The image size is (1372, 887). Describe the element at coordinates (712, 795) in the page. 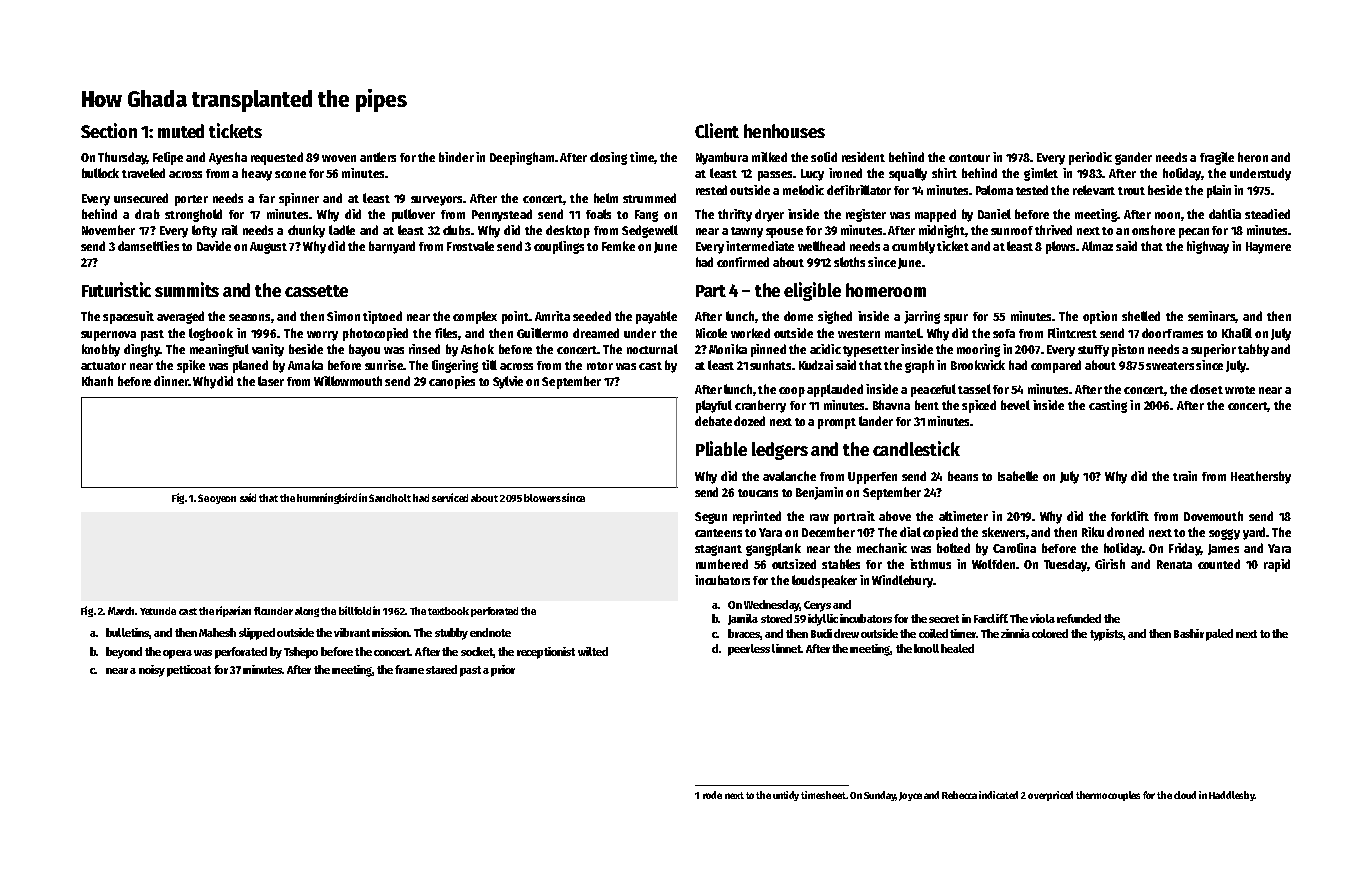

I see `rode` at that location.
